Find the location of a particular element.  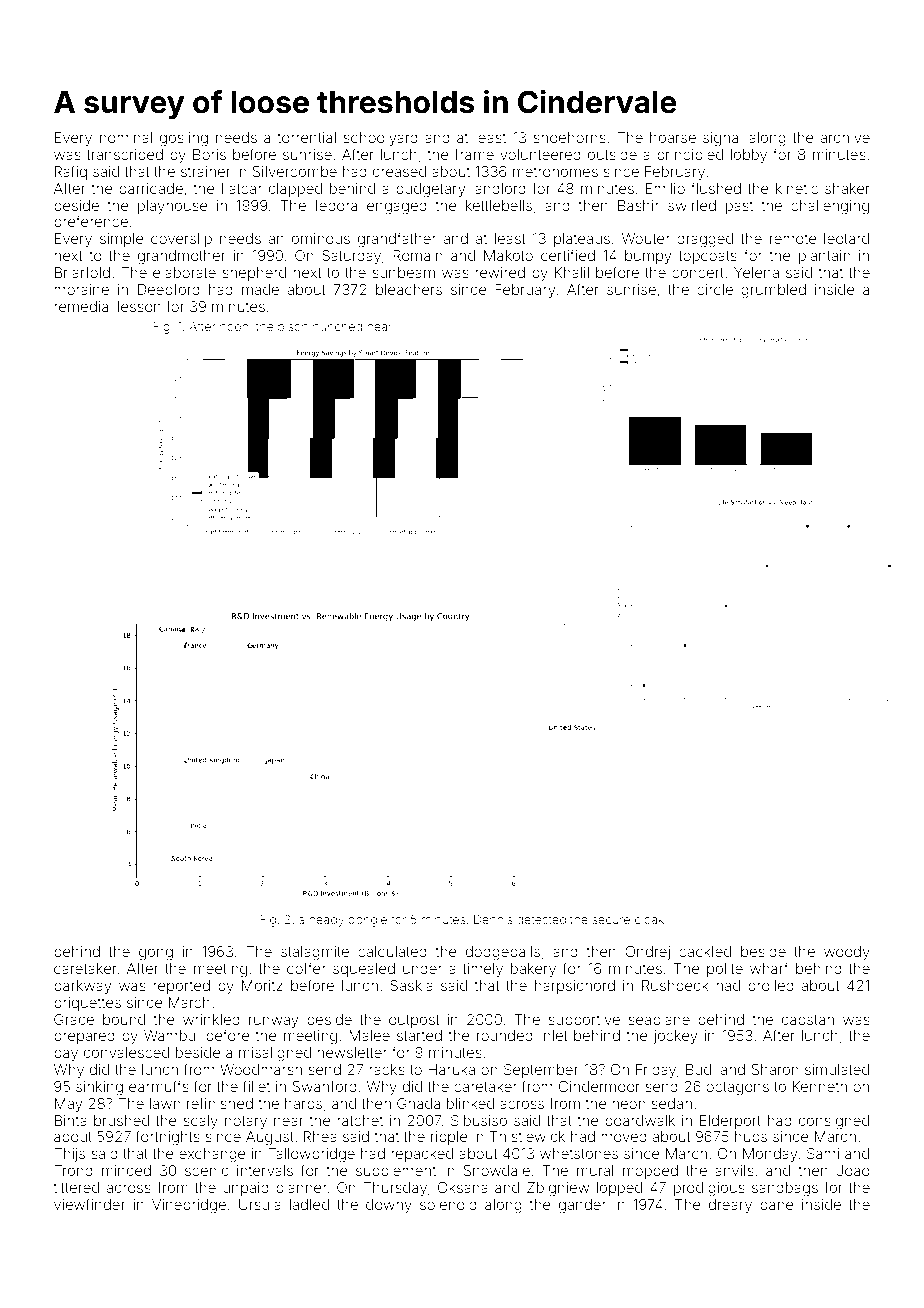

Khalil is located at coordinates (572, 272).
